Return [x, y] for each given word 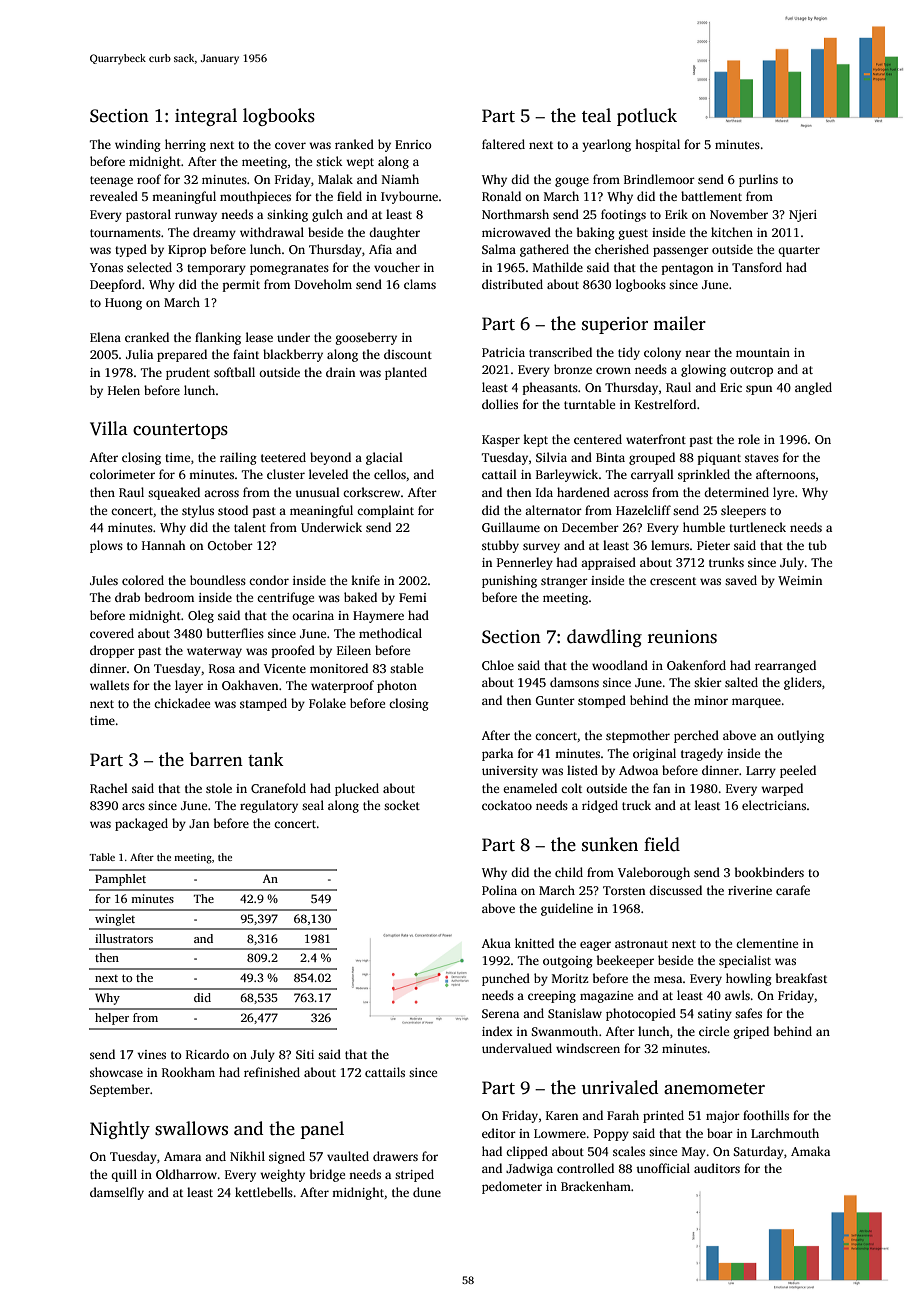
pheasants [550, 388]
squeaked [174, 493]
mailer [679, 323]
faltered [503, 144]
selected [149, 267]
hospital [657, 145]
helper [112, 1019]
